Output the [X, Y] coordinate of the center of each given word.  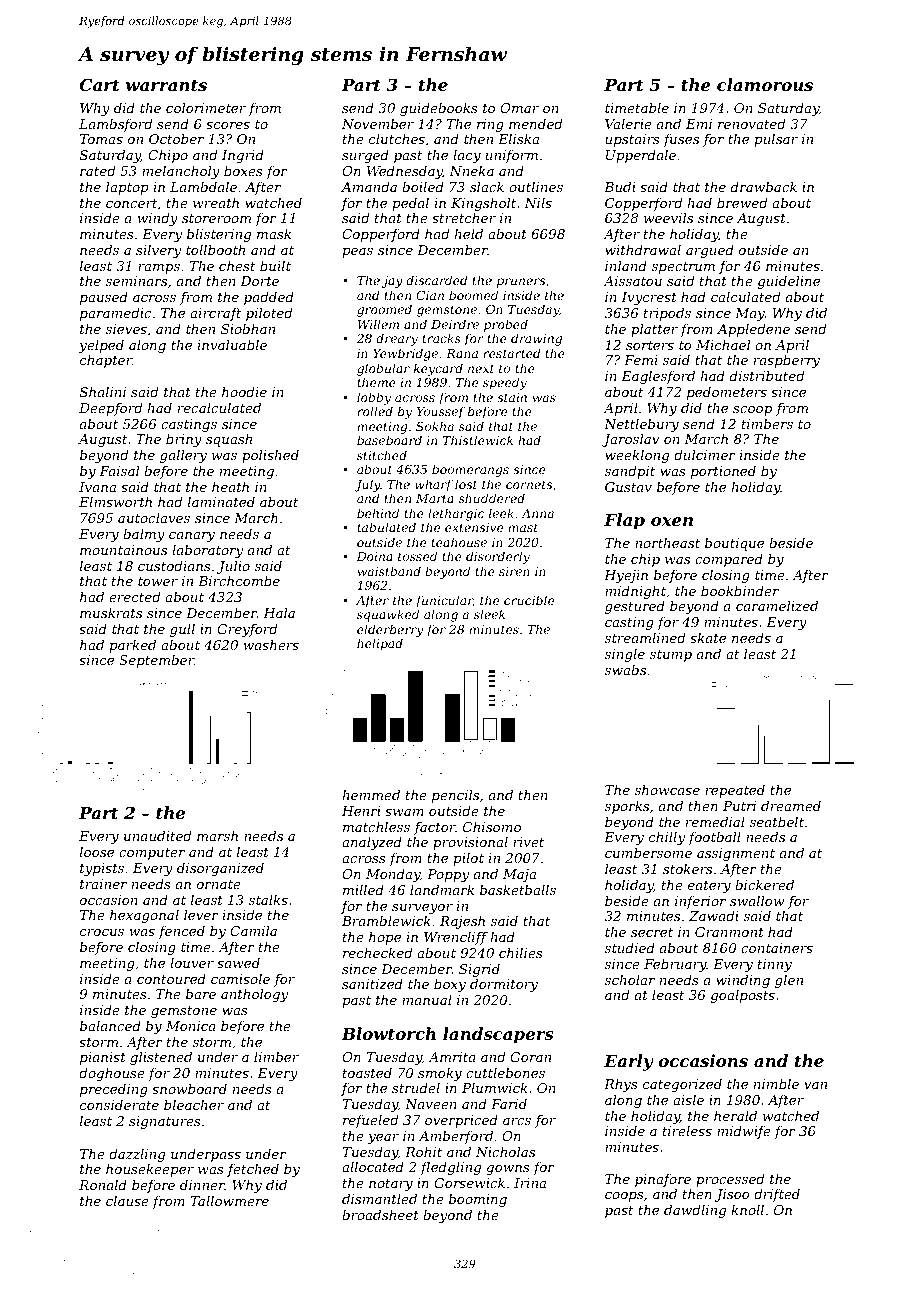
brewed [742, 202]
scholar [630, 979]
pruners [521, 283]
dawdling [695, 1211]
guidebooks [439, 109]
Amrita [452, 1057]
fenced [182, 932]
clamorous [765, 84]
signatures [165, 1122]
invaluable [232, 344]
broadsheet [380, 1214]
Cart [100, 84]
